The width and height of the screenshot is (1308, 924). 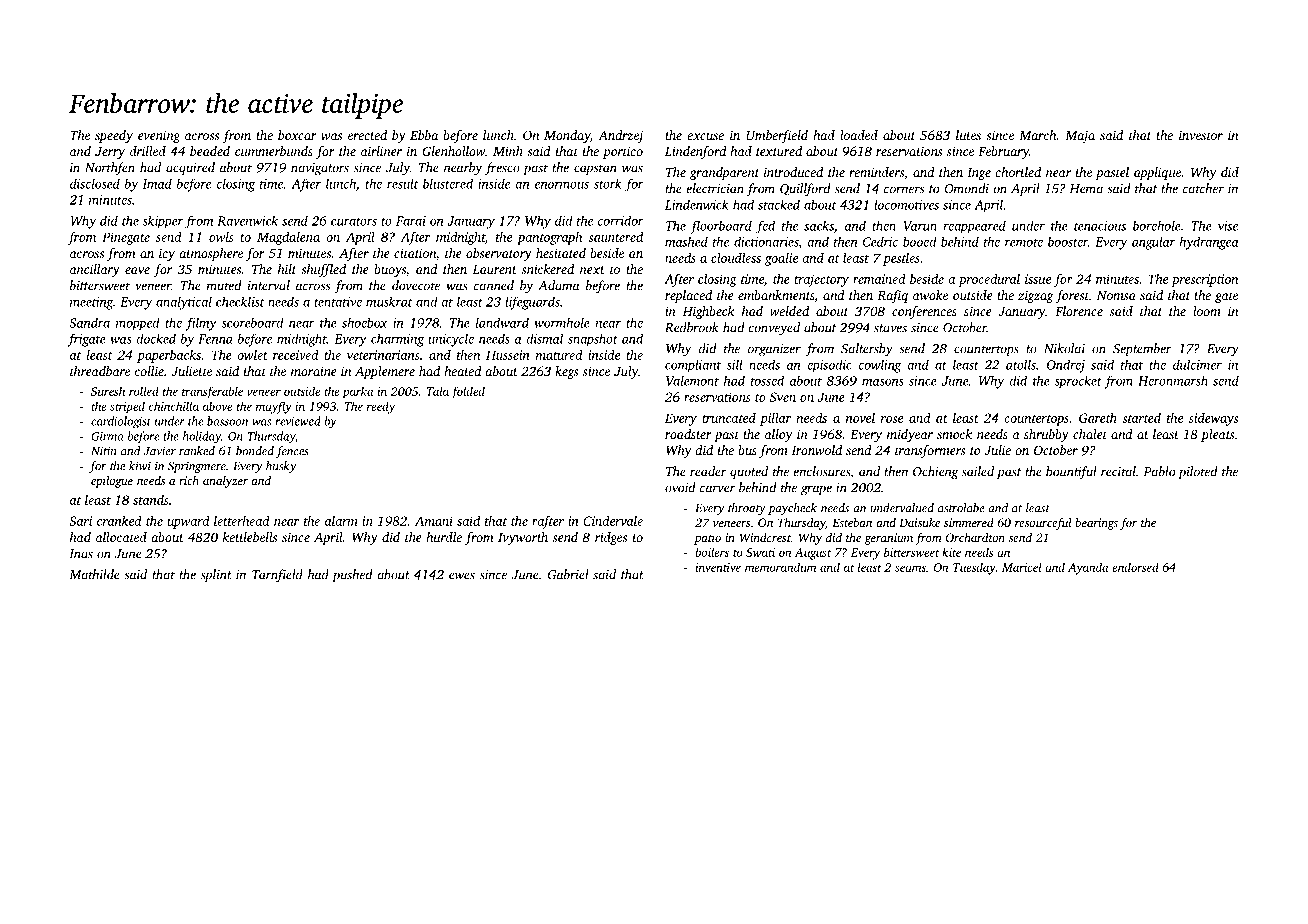 I want to click on truncated, so click(x=729, y=418).
